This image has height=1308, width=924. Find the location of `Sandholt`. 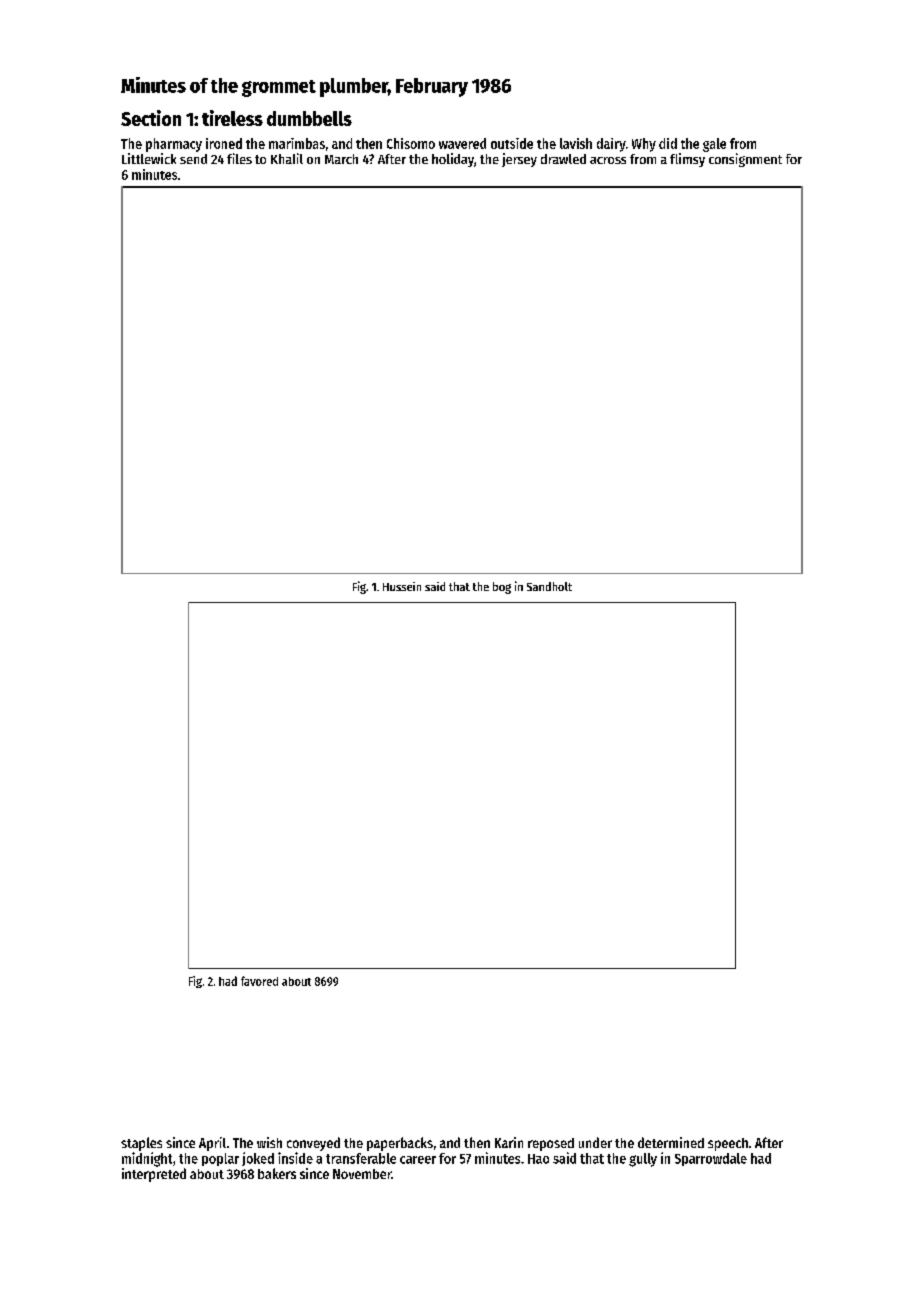

Sandholt is located at coordinates (549, 586).
